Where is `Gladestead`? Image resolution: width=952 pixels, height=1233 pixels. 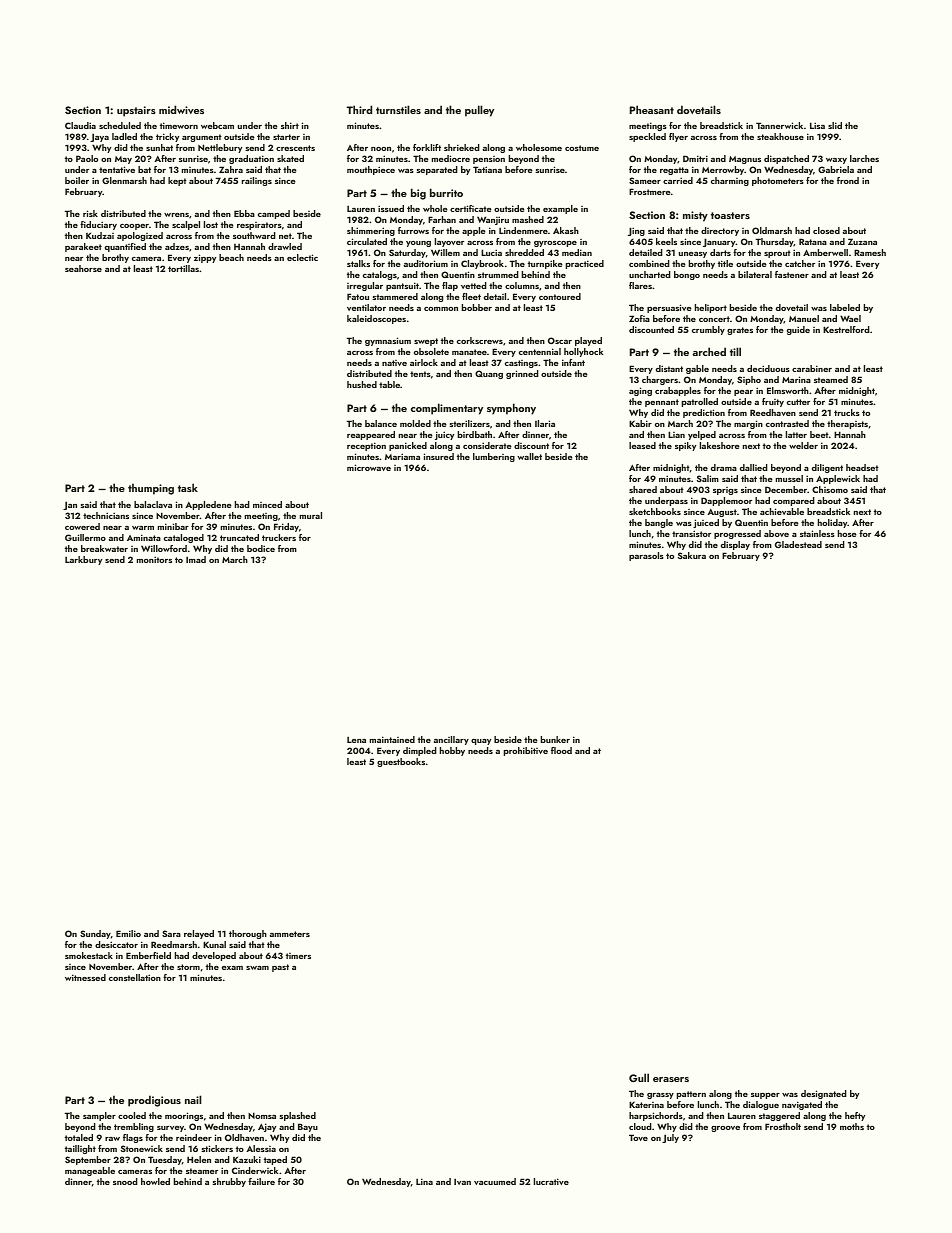 Gladestead is located at coordinates (798, 544).
